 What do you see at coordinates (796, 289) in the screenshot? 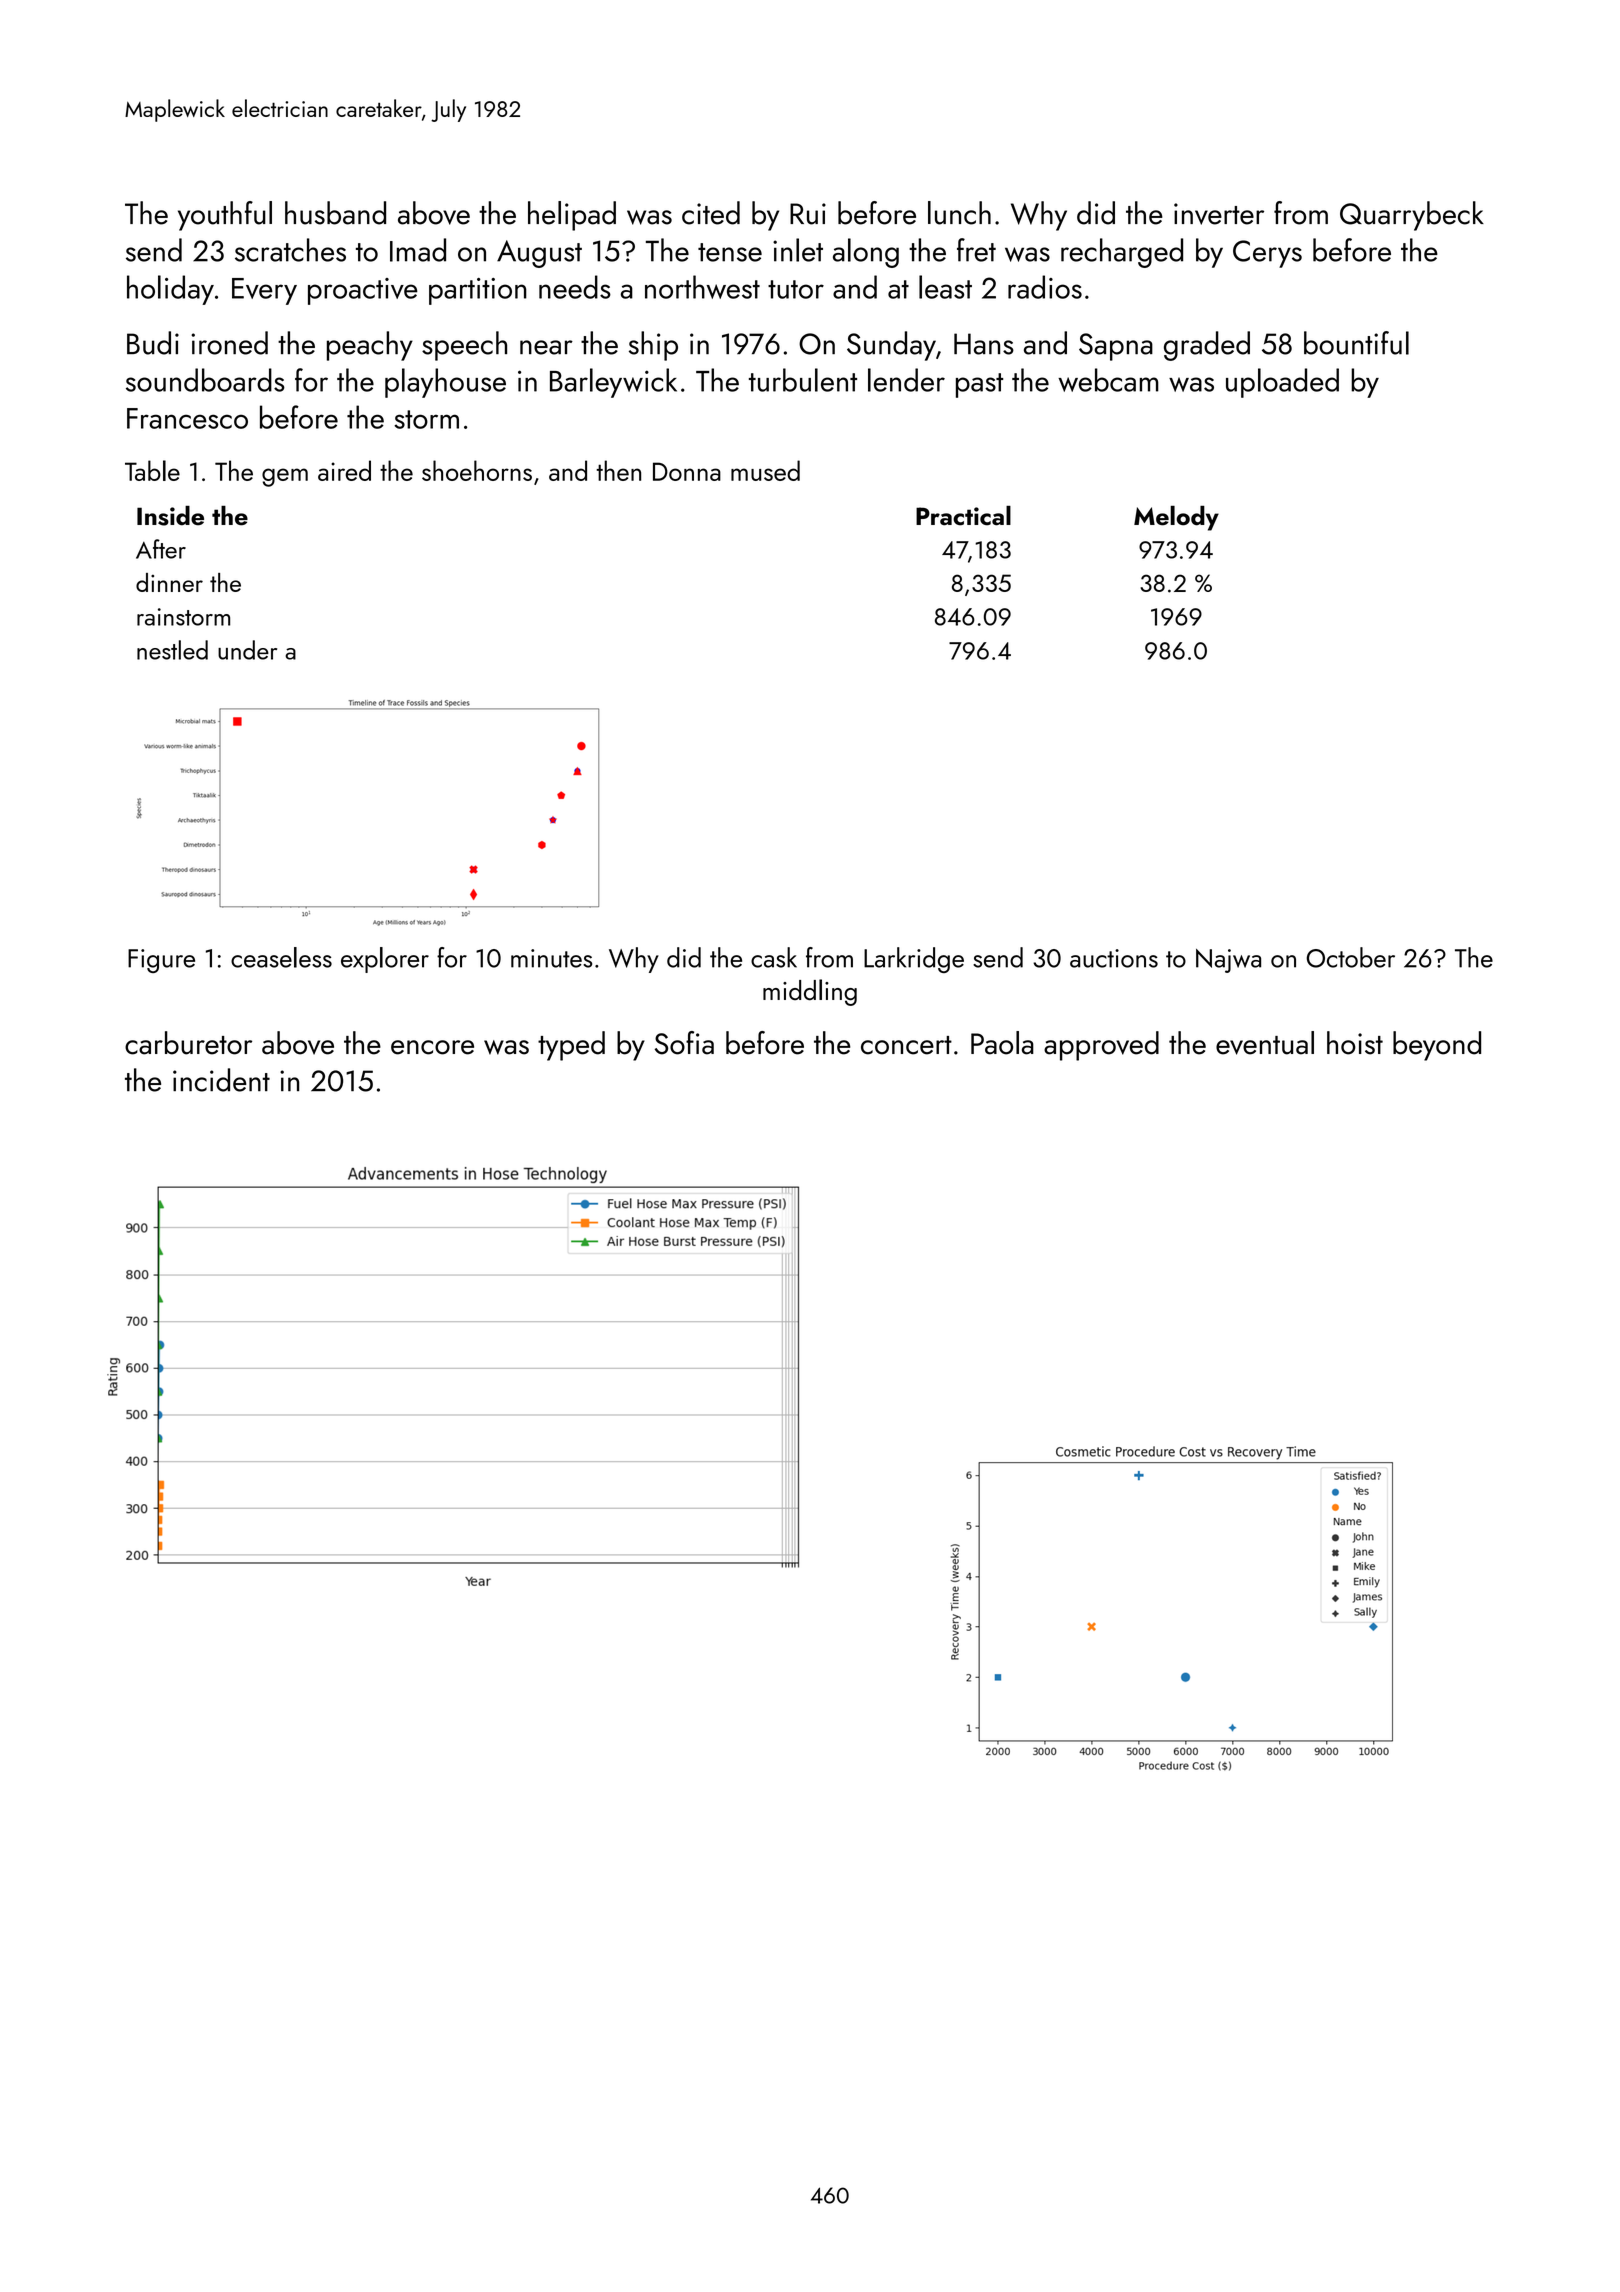
I see `tutor` at bounding box center [796, 289].
